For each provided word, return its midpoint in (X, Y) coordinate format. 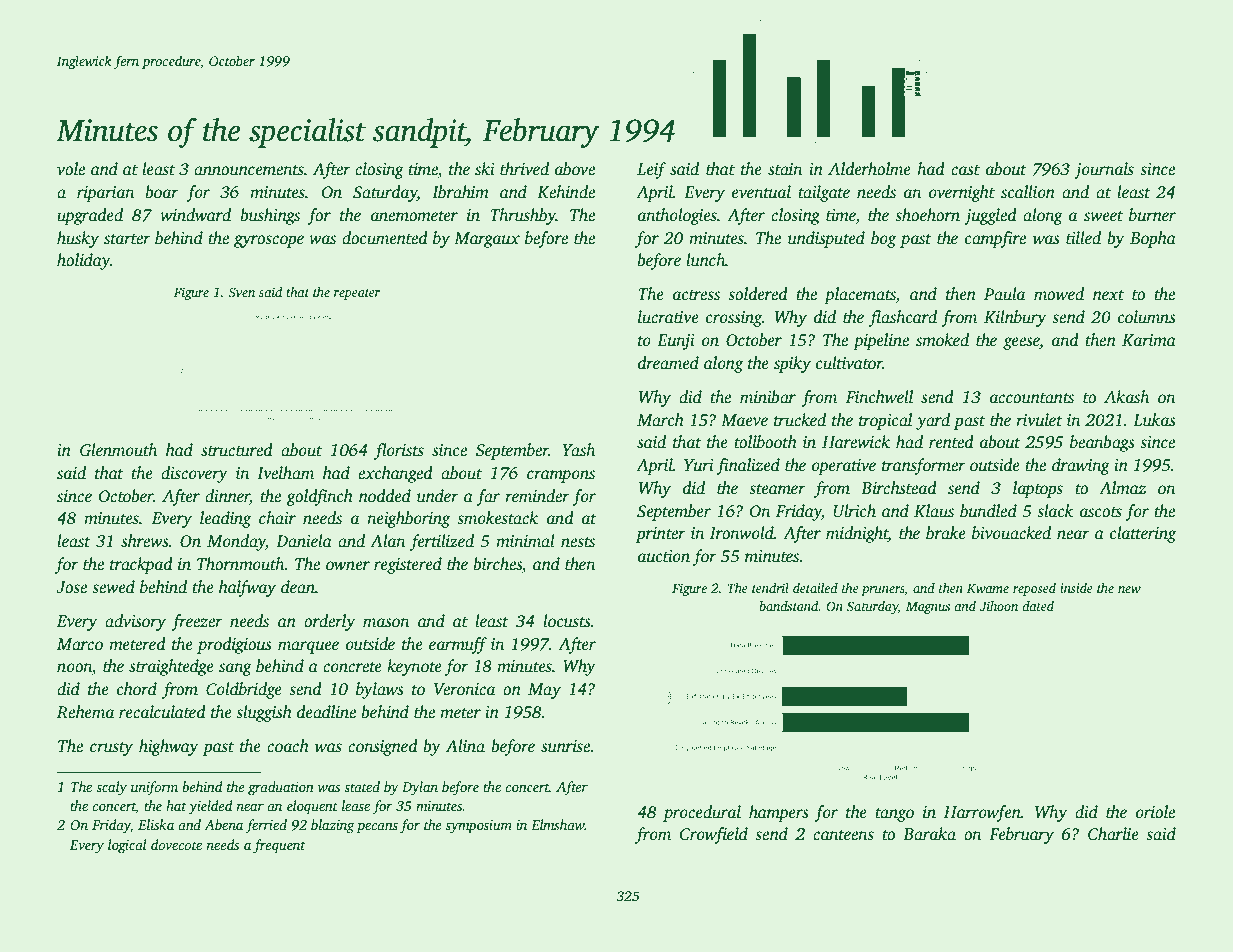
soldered (758, 294)
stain (785, 169)
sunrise (565, 746)
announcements (249, 170)
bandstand (789, 606)
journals (1104, 170)
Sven (241, 292)
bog (883, 239)
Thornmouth (241, 564)
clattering (1143, 534)
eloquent (312, 807)
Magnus (928, 608)
